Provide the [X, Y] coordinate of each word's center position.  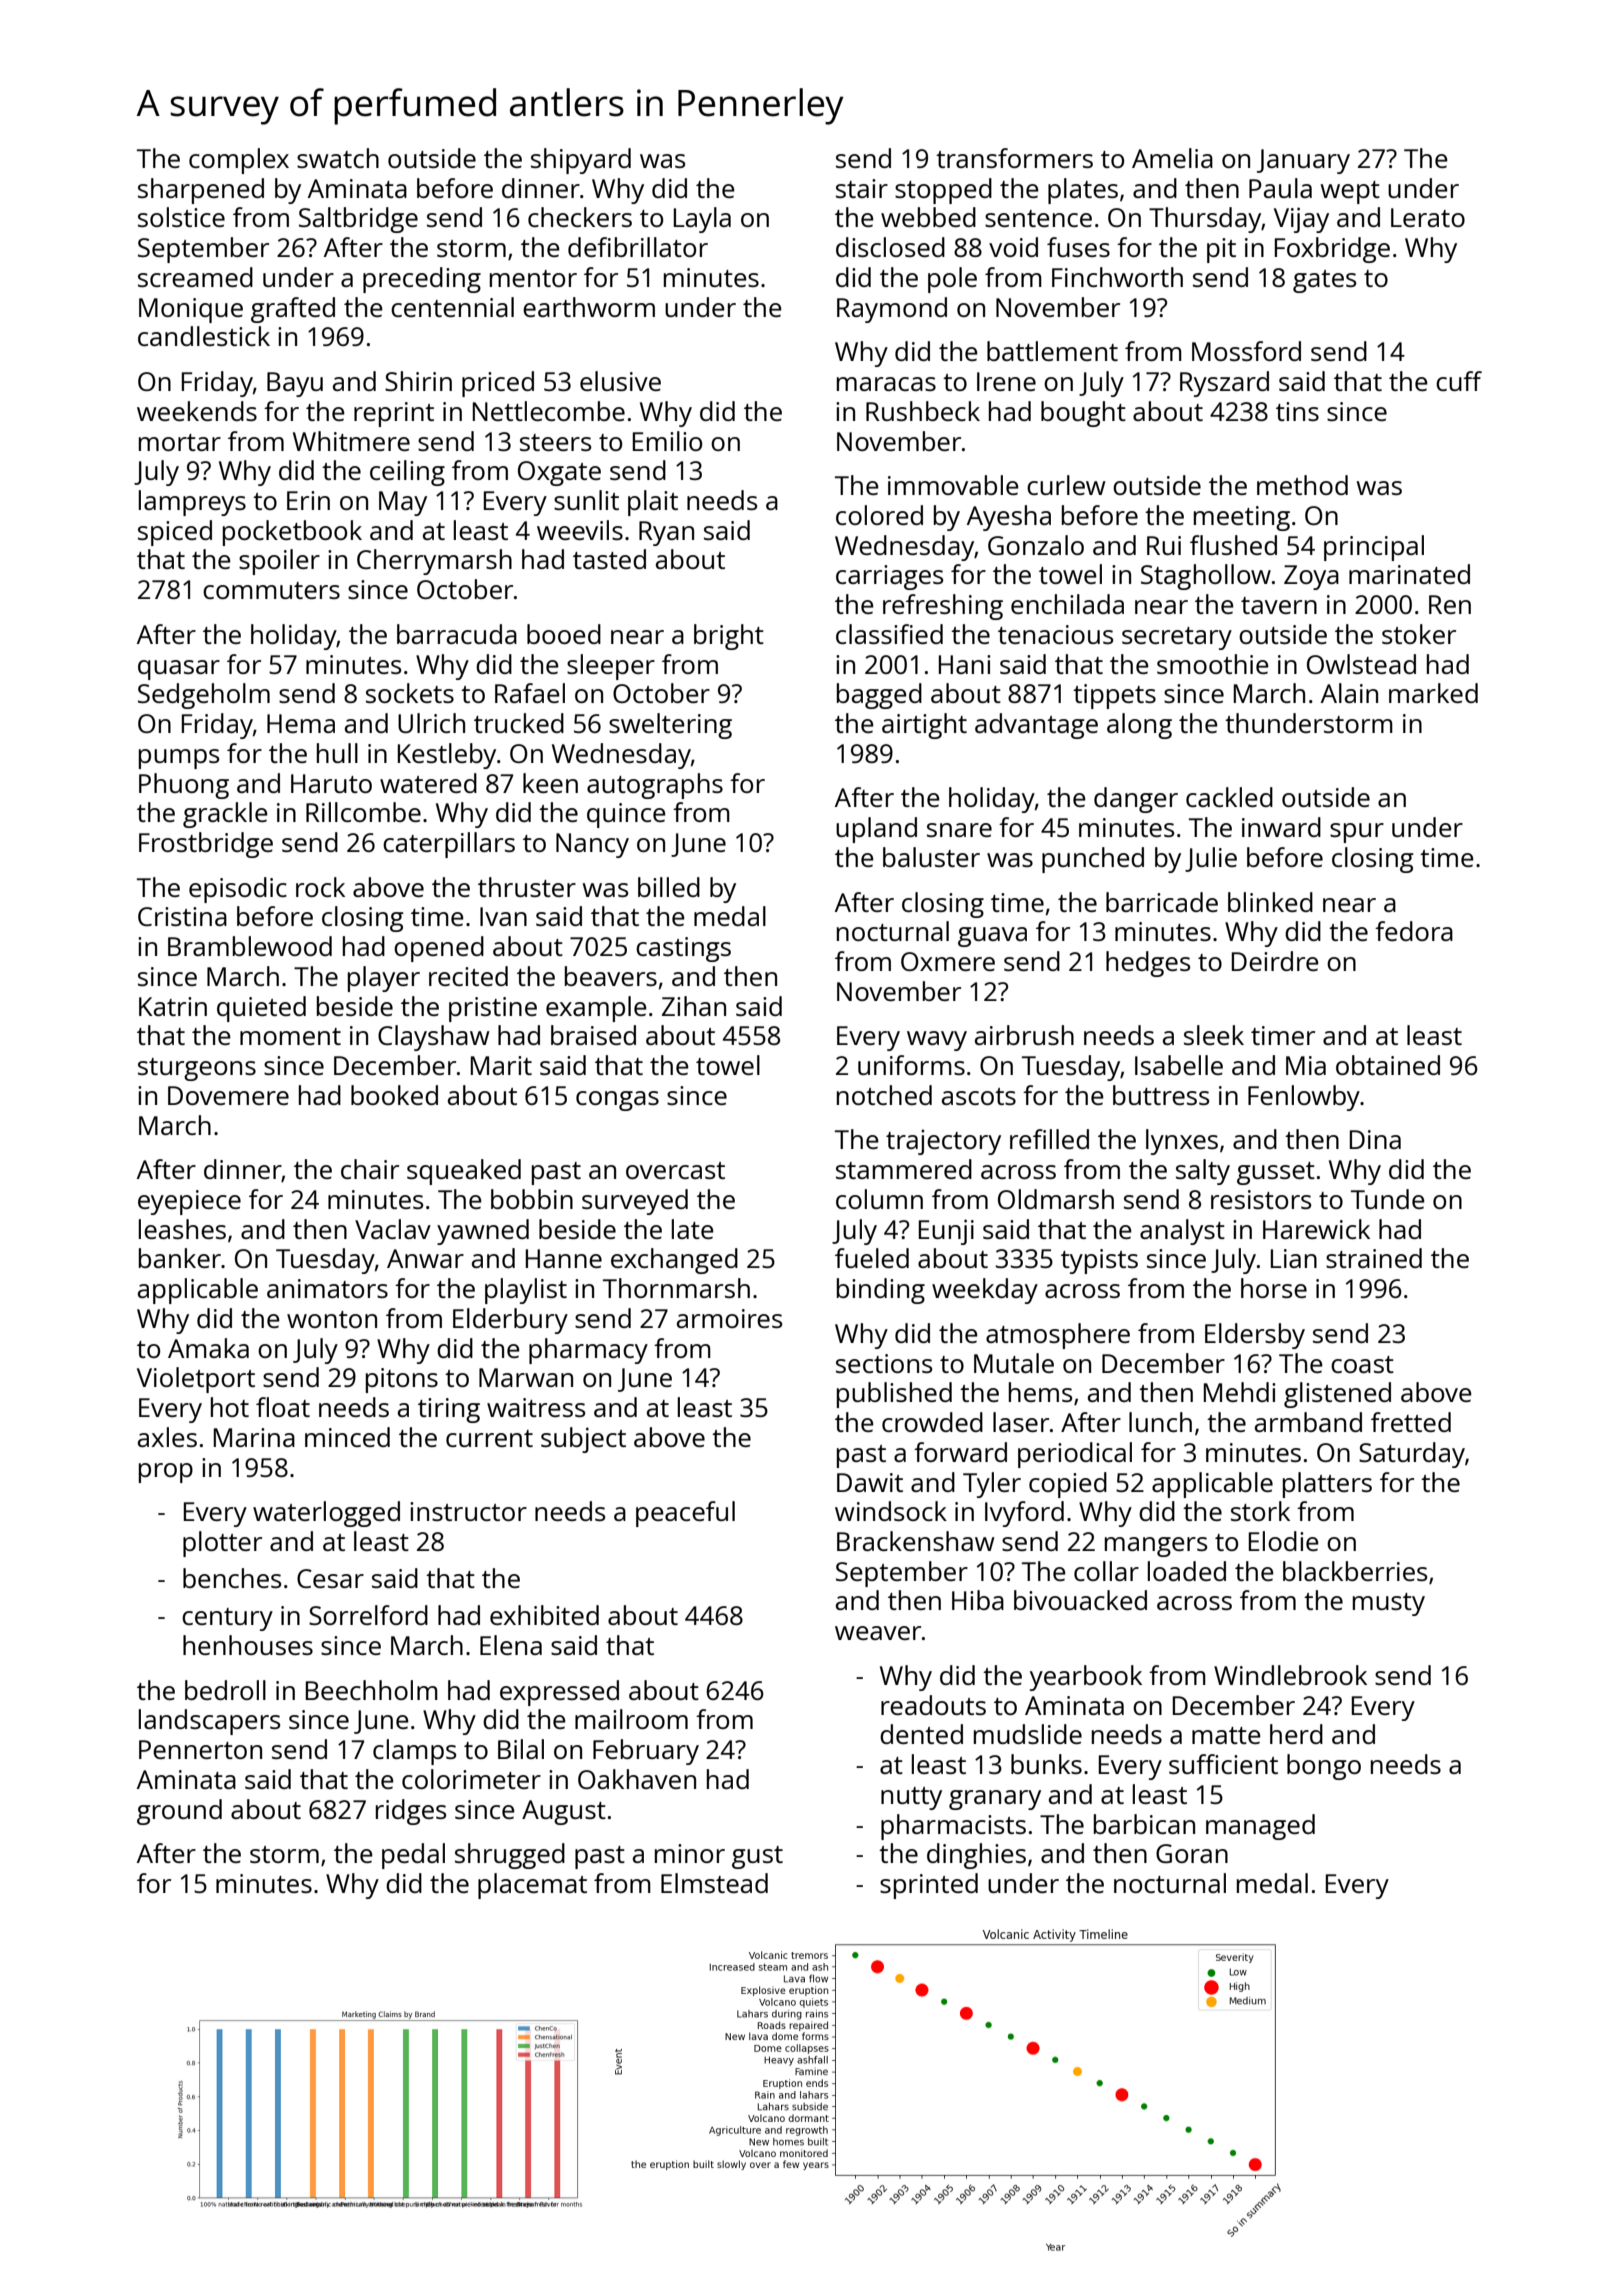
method [1302, 485]
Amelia [1172, 158]
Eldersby [1255, 1336]
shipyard [581, 161]
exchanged [674, 1261]
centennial [452, 307]
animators [327, 1288]
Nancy [592, 845]
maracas [886, 384]
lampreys [192, 503]
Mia [1306, 1065]
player [384, 979]
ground [179, 1812]
